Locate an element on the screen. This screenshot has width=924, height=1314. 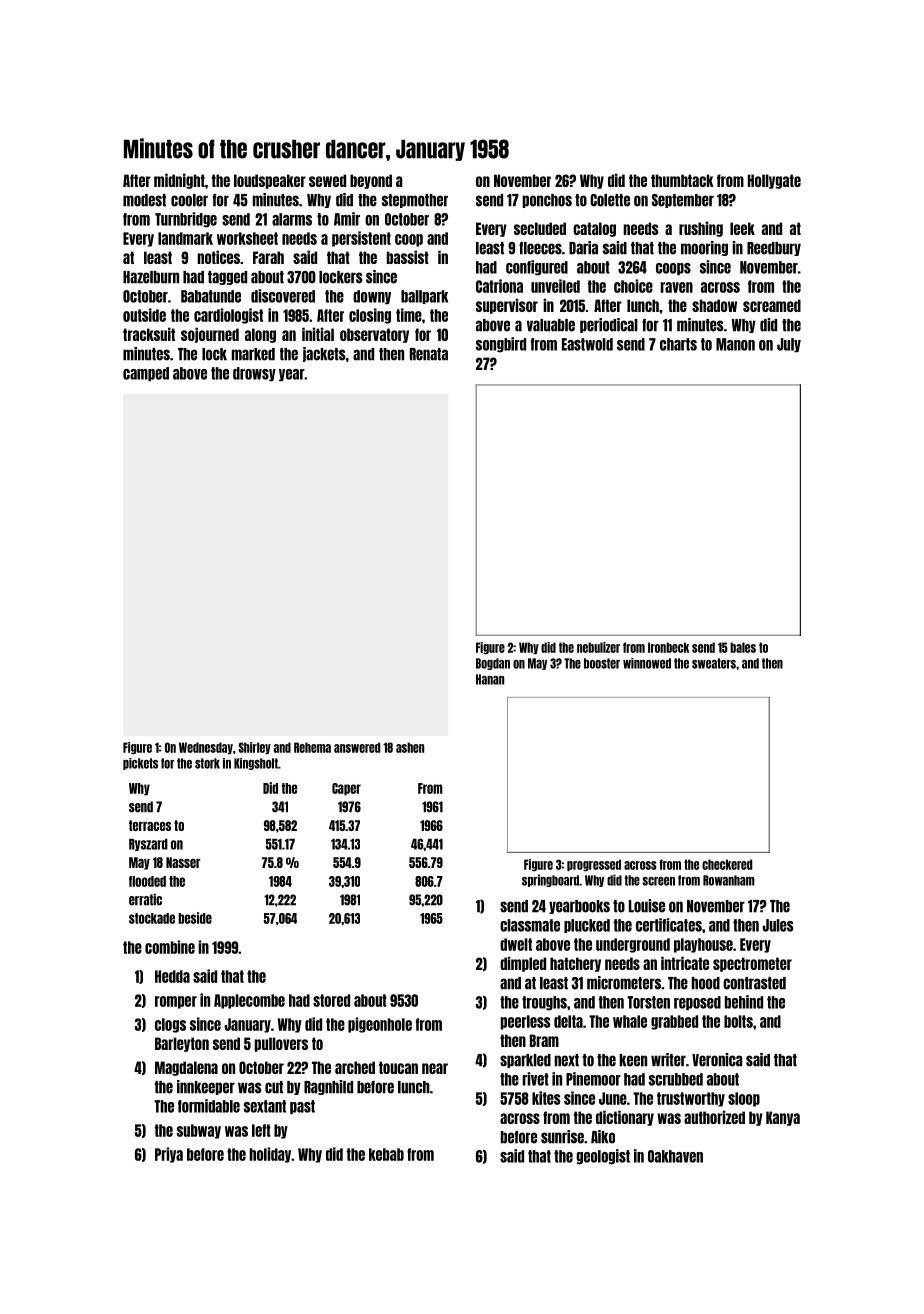
Ryszard is located at coordinates (148, 844).
